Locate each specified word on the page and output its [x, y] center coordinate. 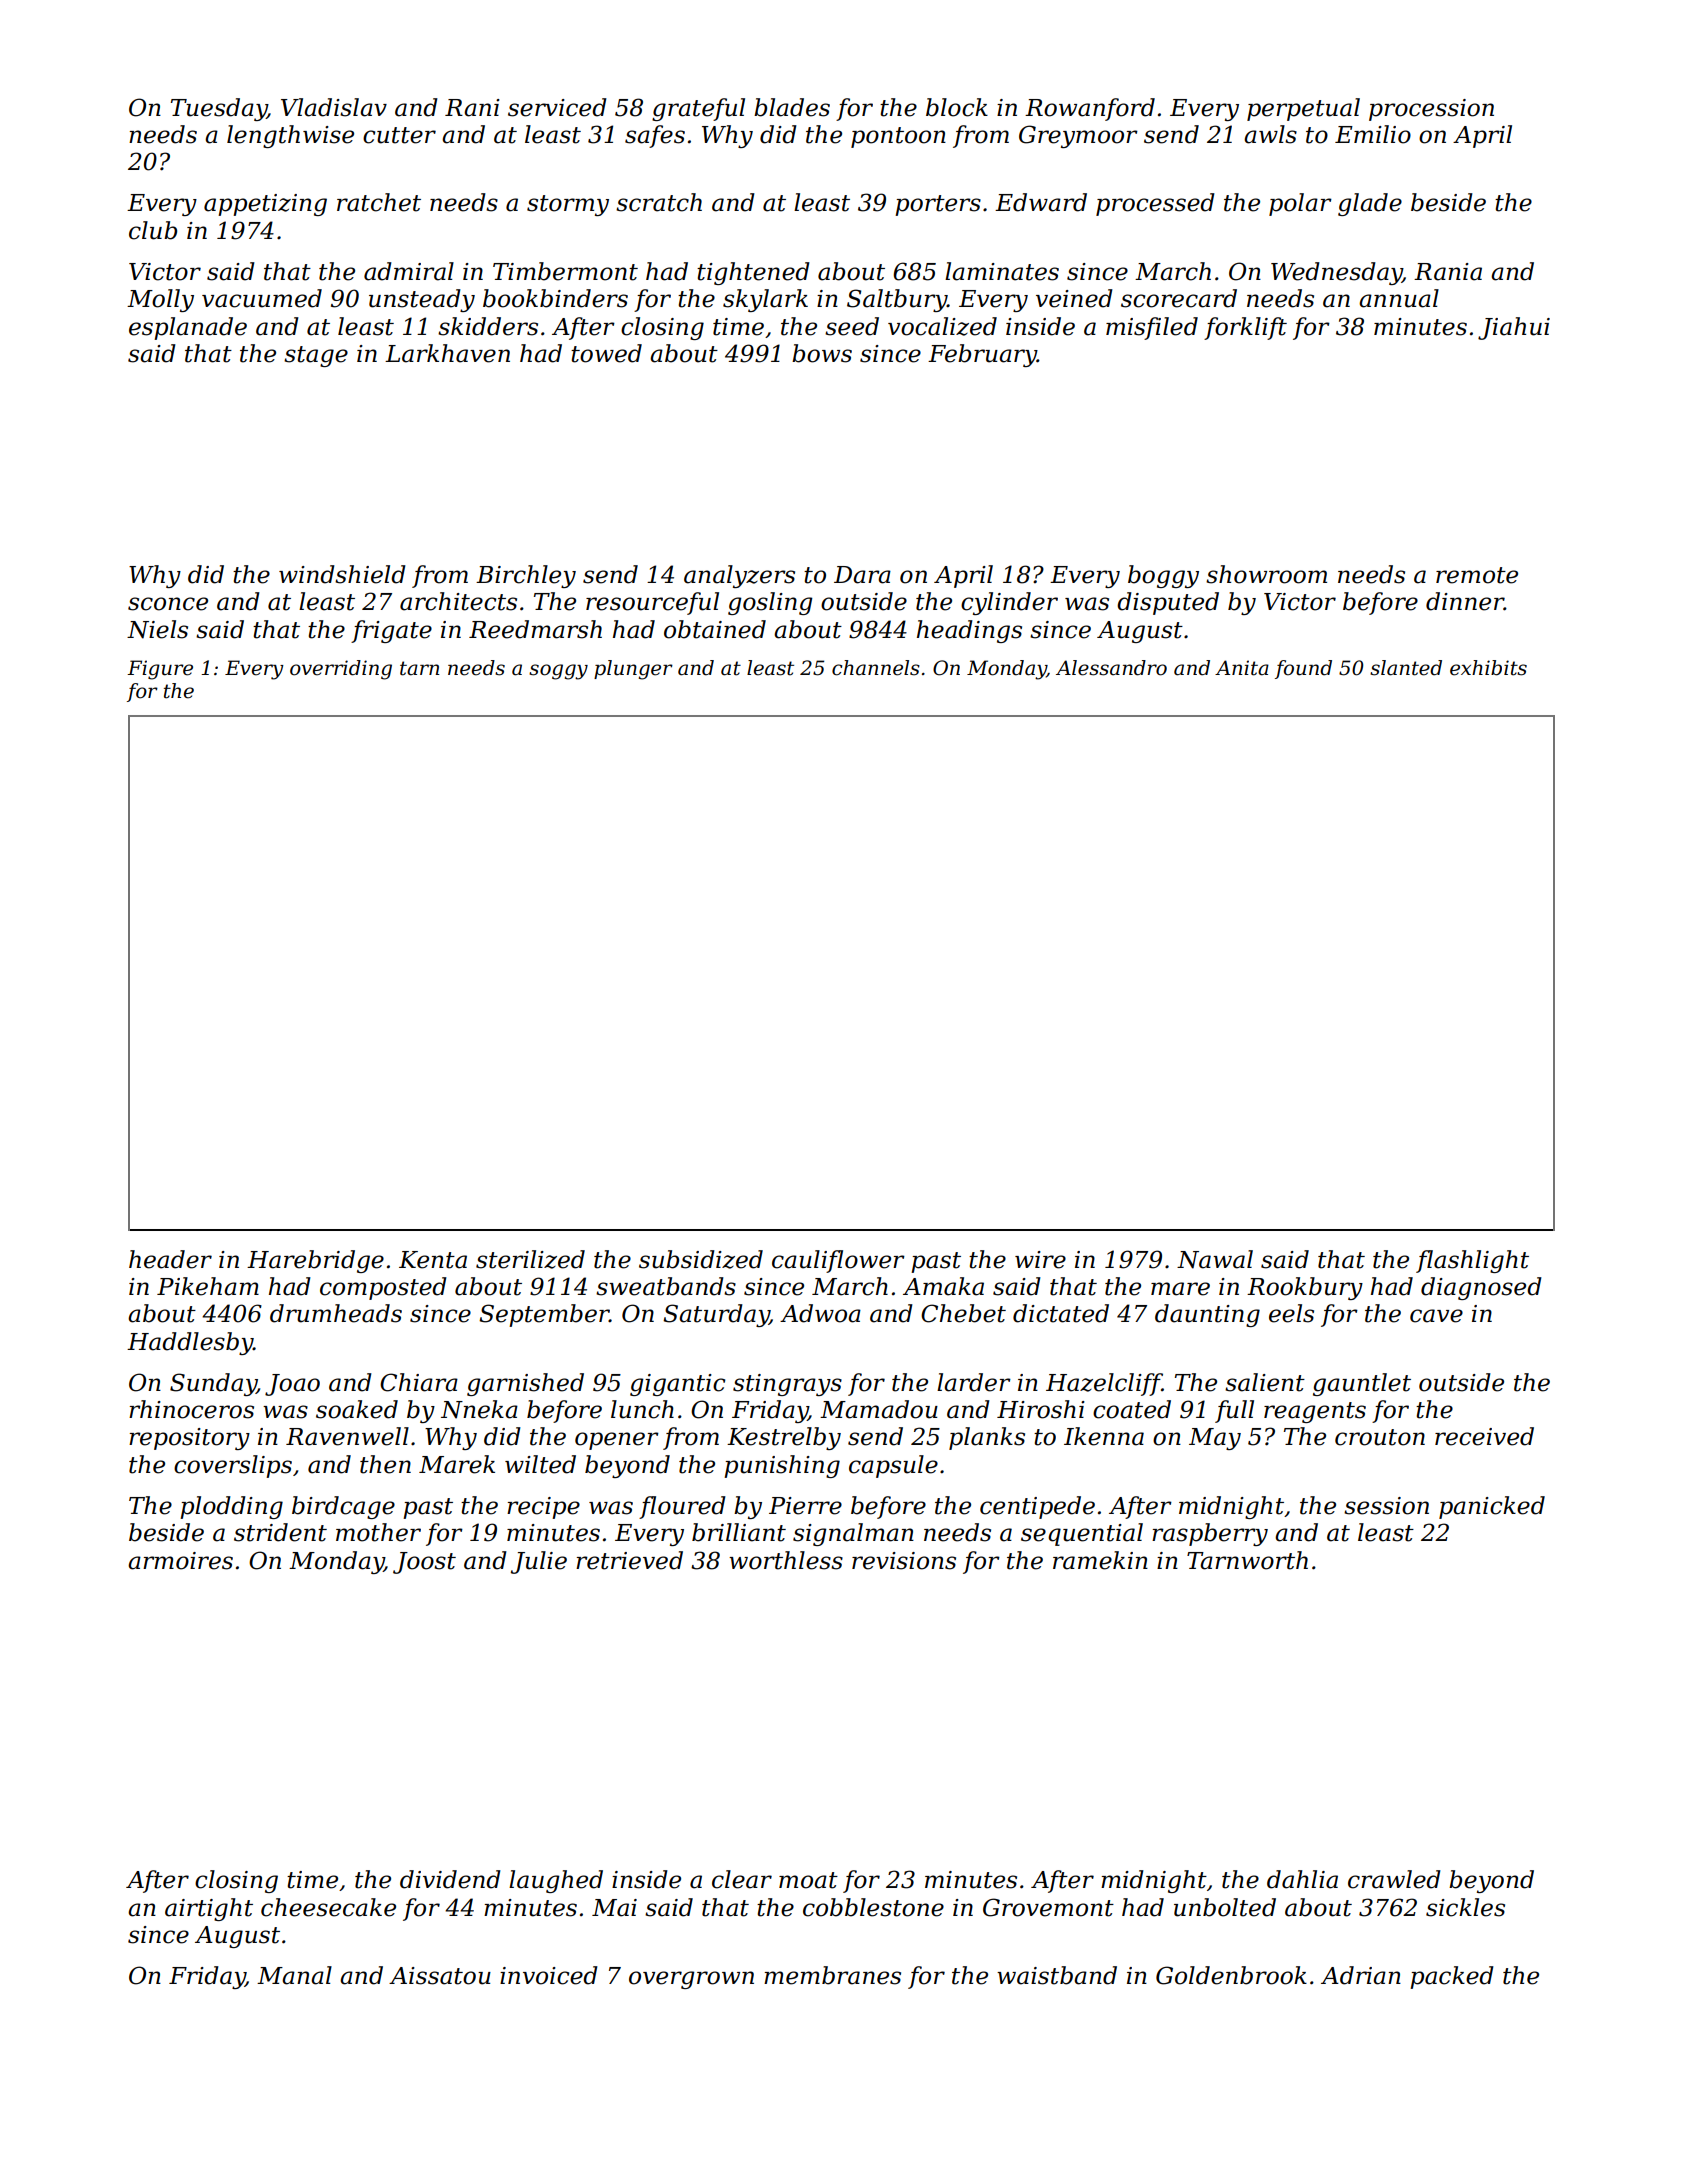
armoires [180, 1561]
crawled [1394, 1879]
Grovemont [1048, 1907]
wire [1040, 1260]
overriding [341, 670]
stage [316, 356]
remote [1477, 575]
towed [606, 353]
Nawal [1215, 1259]
